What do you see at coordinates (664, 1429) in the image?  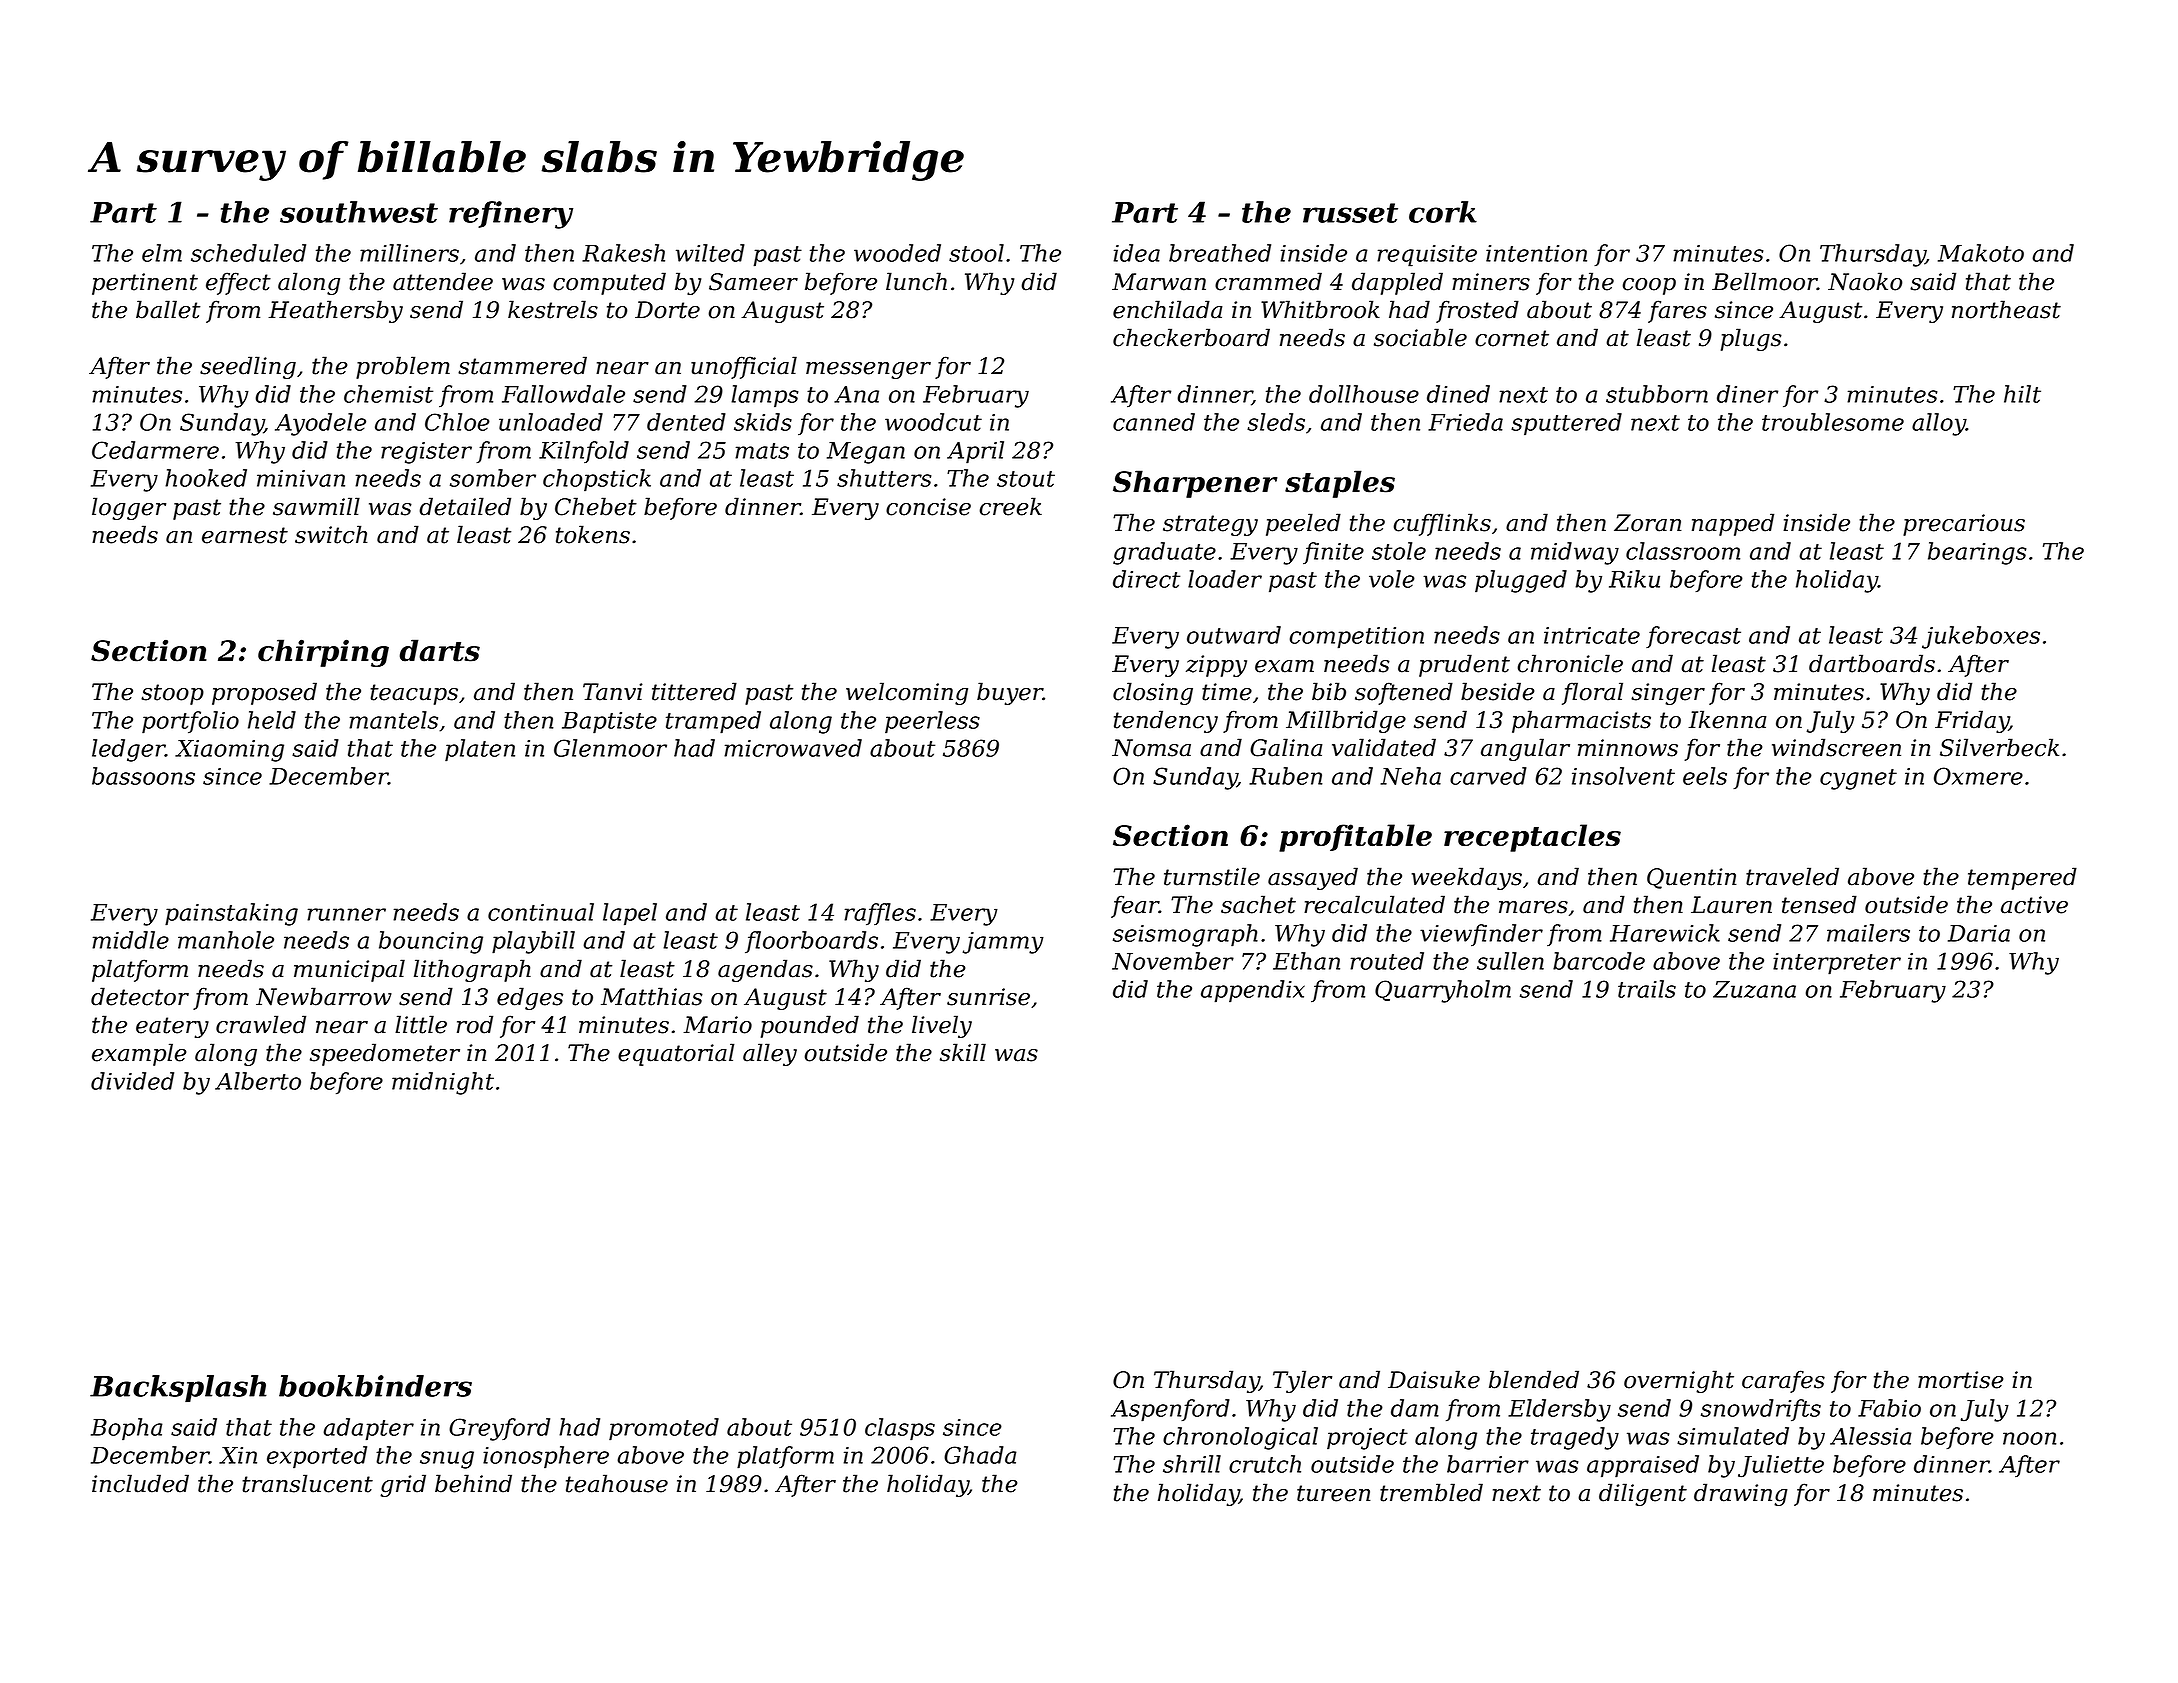 I see `promoted` at bounding box center [664, 1429].
